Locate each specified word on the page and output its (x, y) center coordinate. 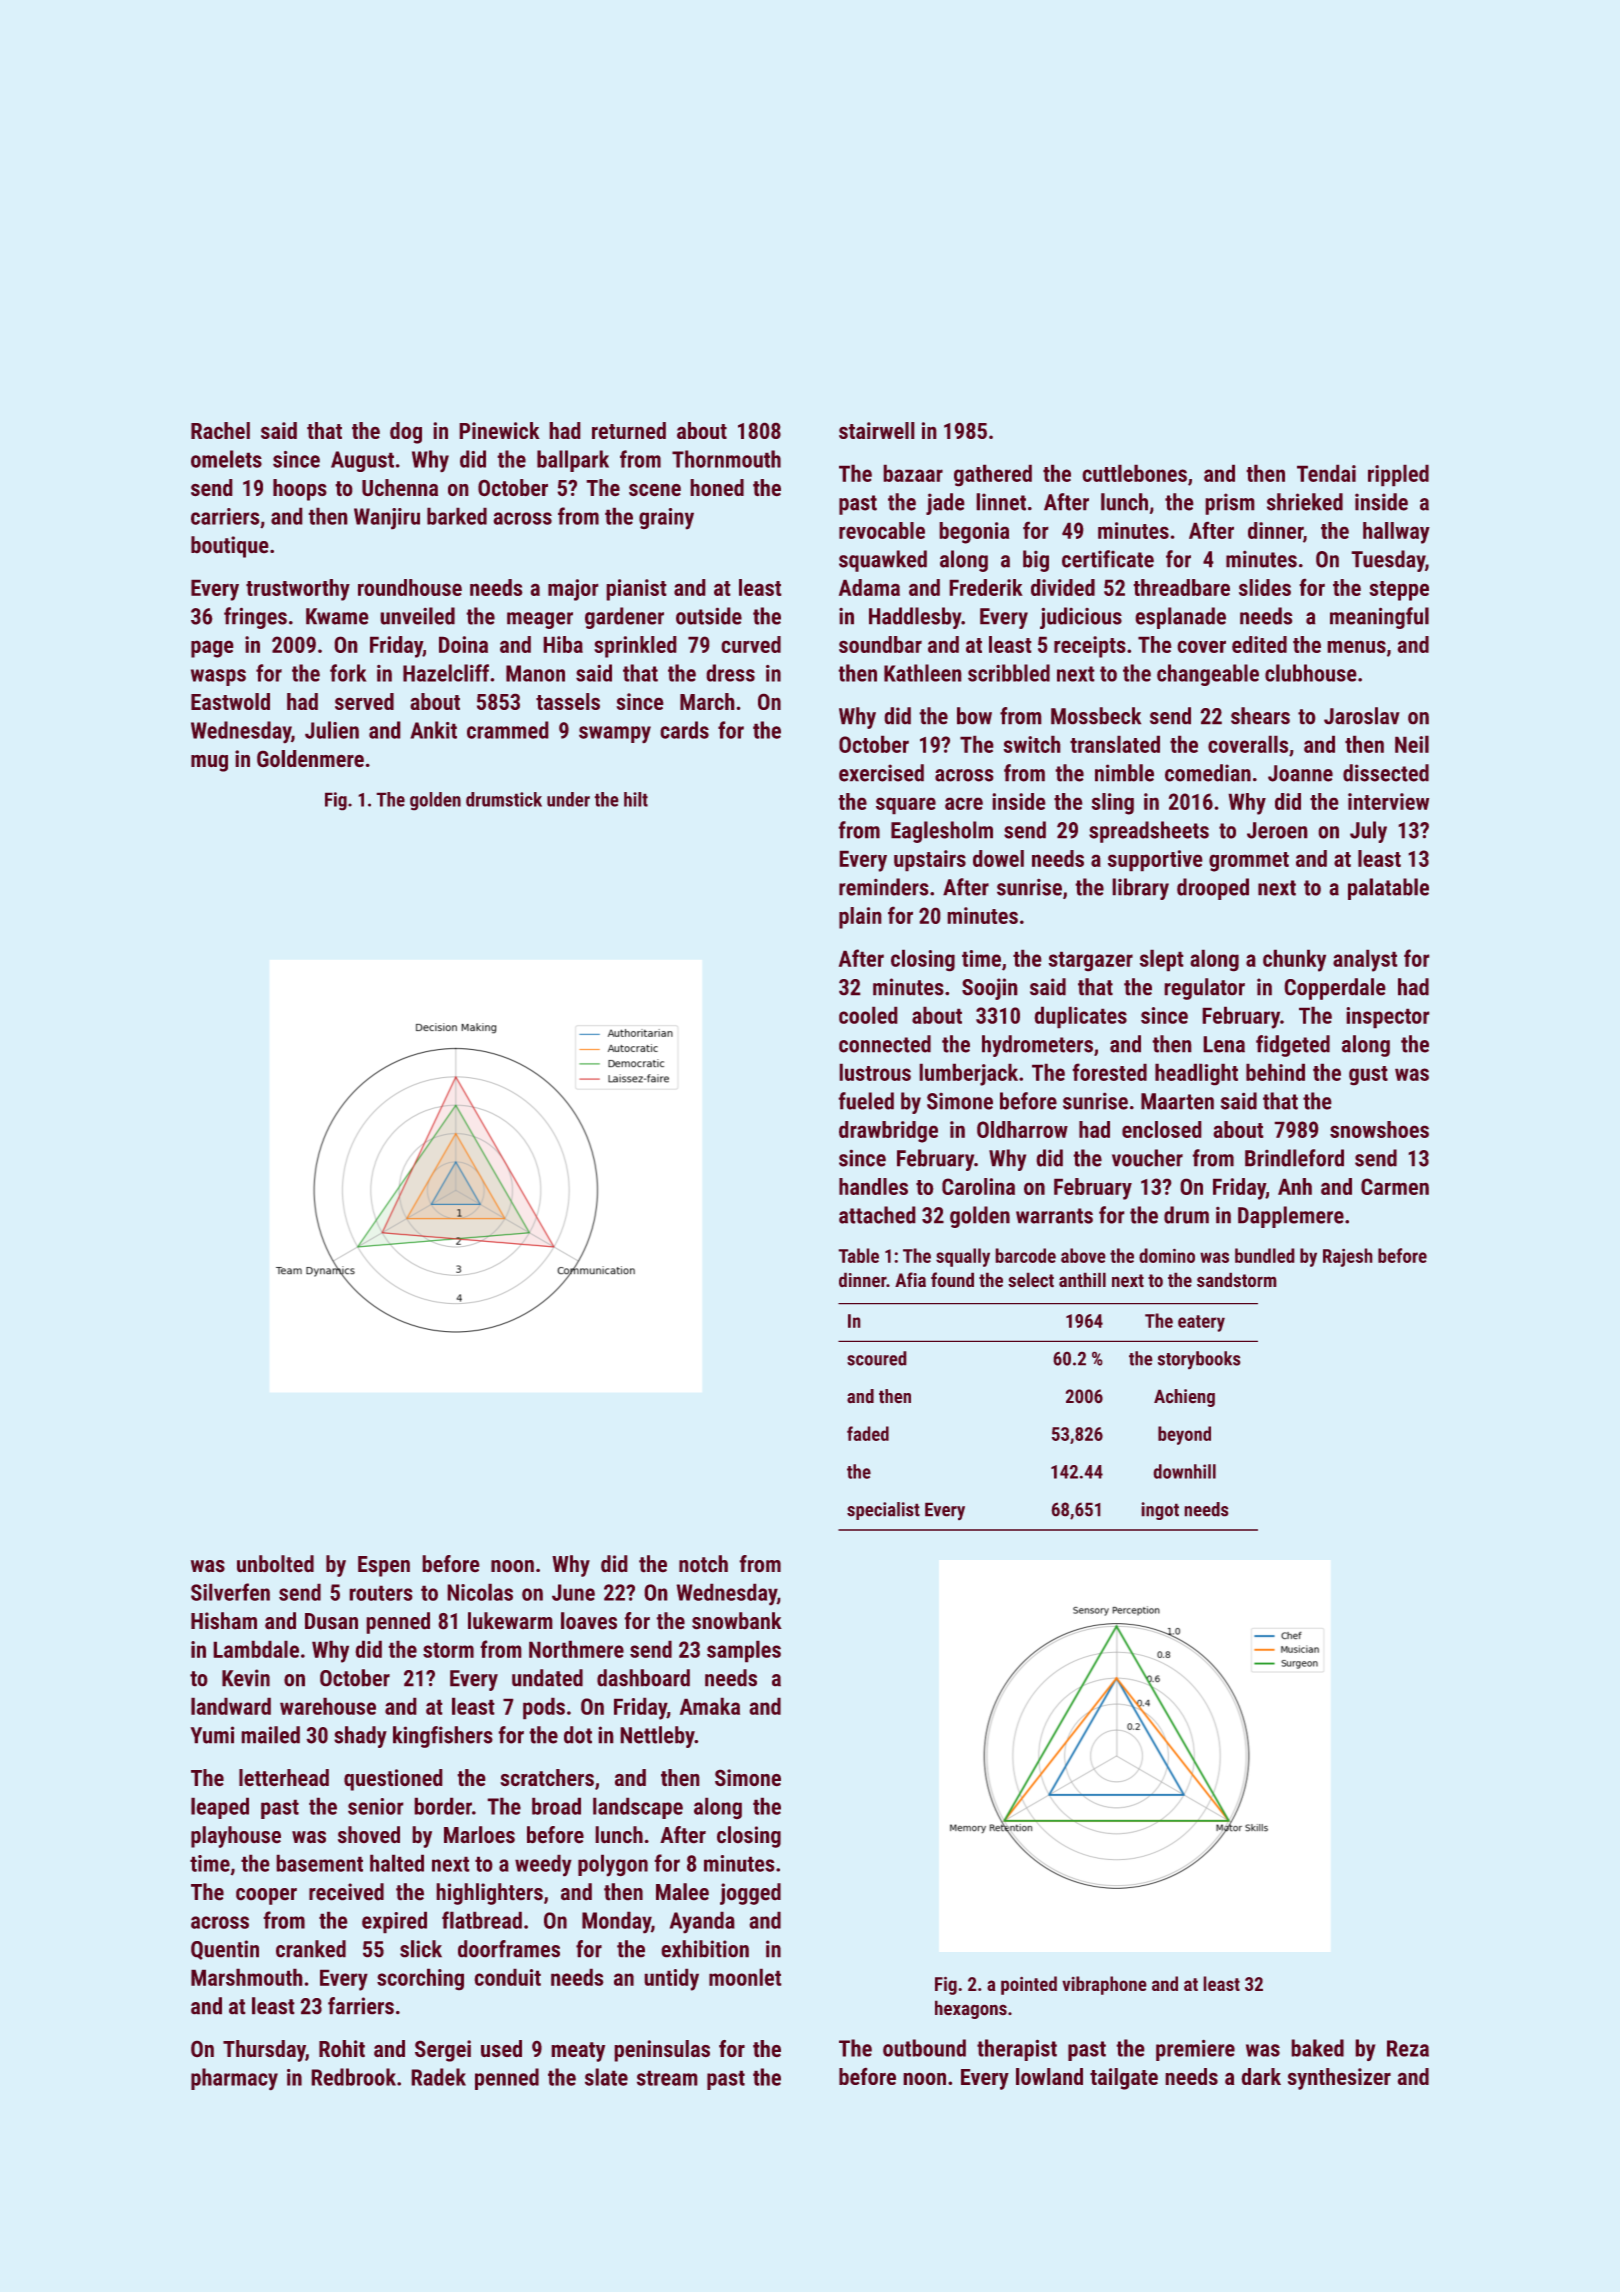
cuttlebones (1134, 473)
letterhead (284, 1778)
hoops (300, 490)
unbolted (275, 1564)
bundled (1265, 1255)
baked (1317, 2048)
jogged (750, 1894)
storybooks (1199, 1360)
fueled (866, 1101)
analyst (1365, 960)
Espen (384, 1566)
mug (209, 763)
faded (868, 1433)
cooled (868, 1015)
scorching (420, 1979)
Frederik (986, 587)
